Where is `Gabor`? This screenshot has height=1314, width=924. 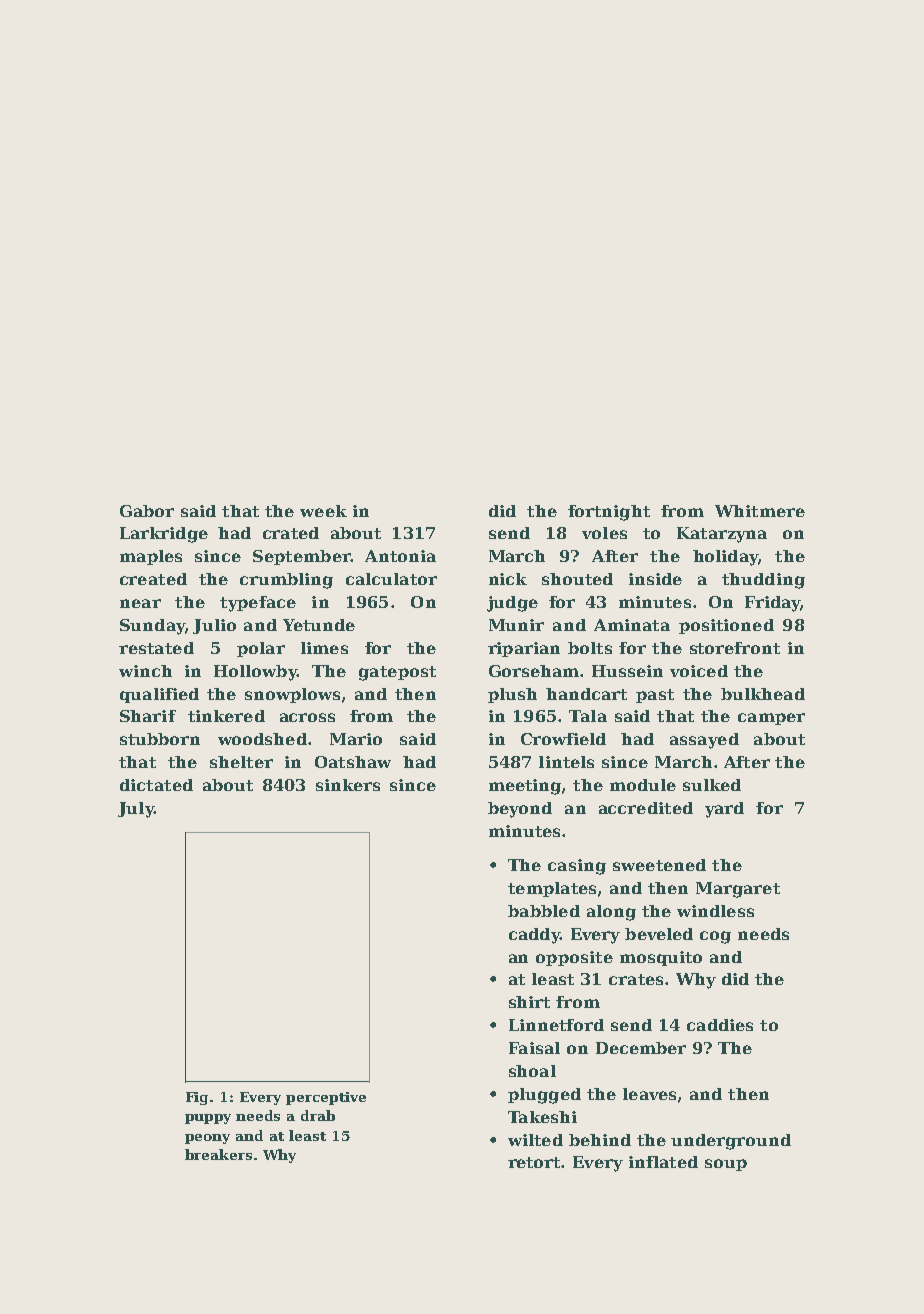
Gabor is located at coordinates (147, 511).
